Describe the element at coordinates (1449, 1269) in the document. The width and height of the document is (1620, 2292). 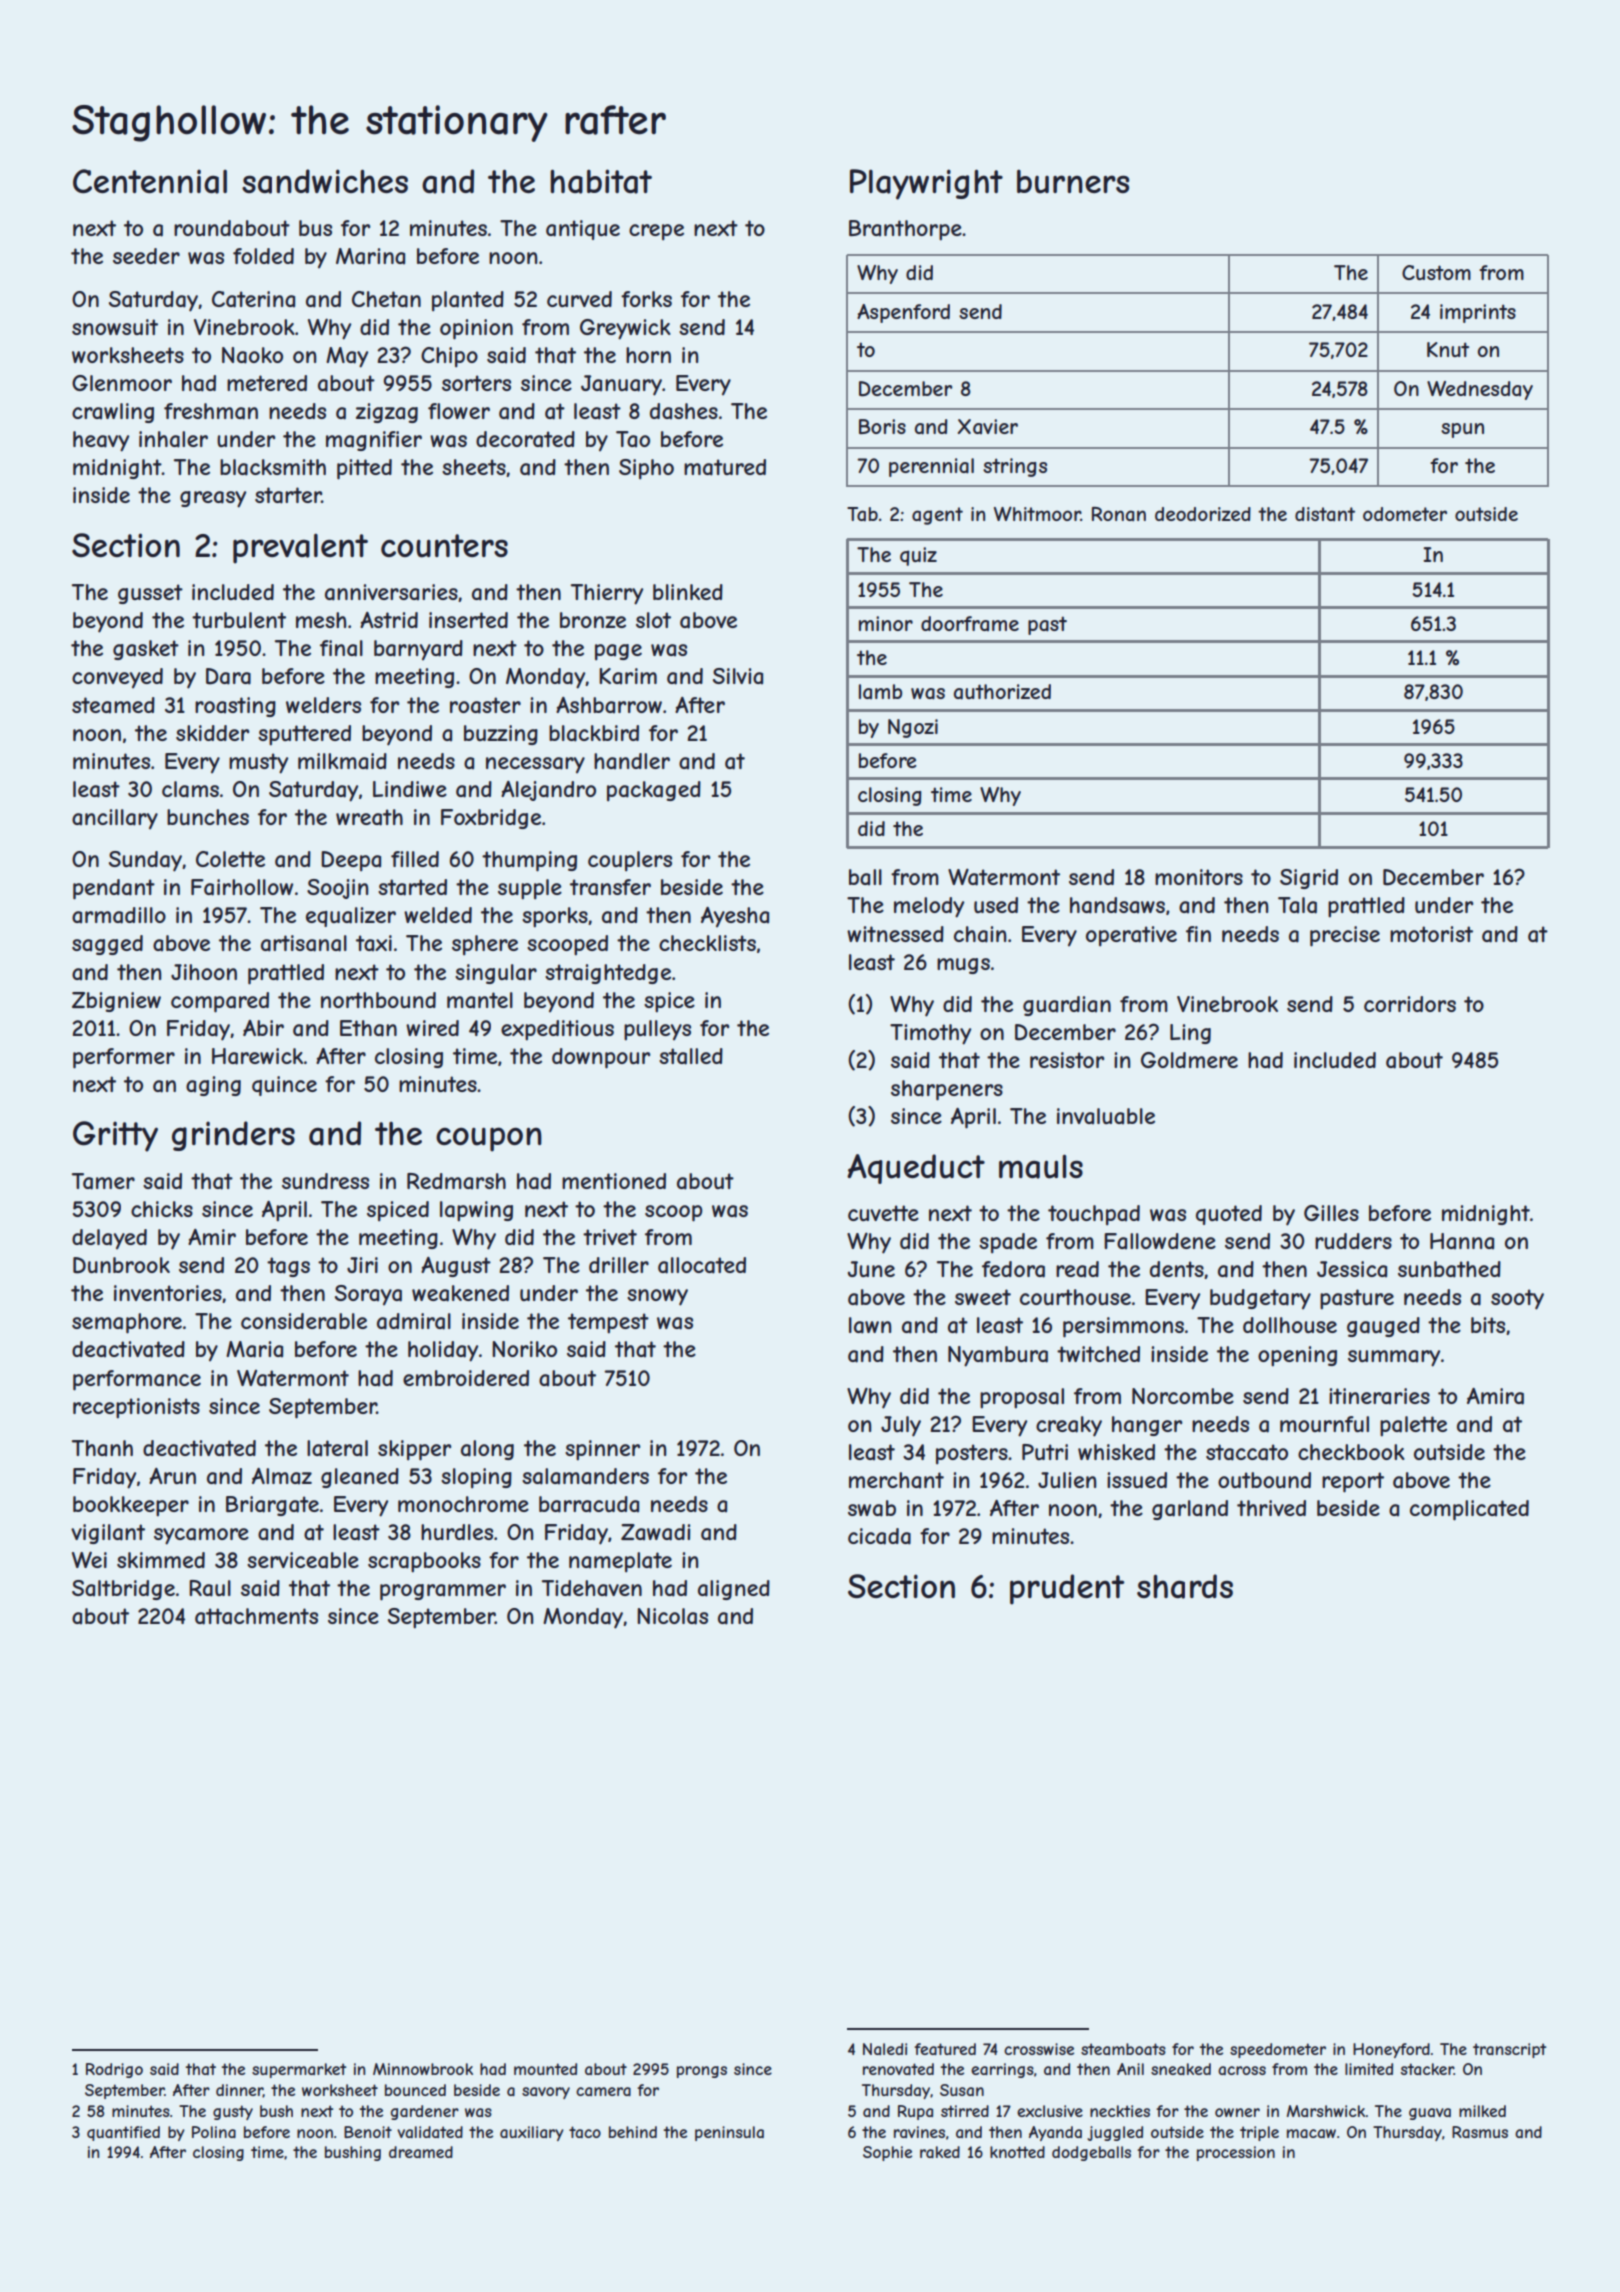
I see `sunbathed` at that location.
